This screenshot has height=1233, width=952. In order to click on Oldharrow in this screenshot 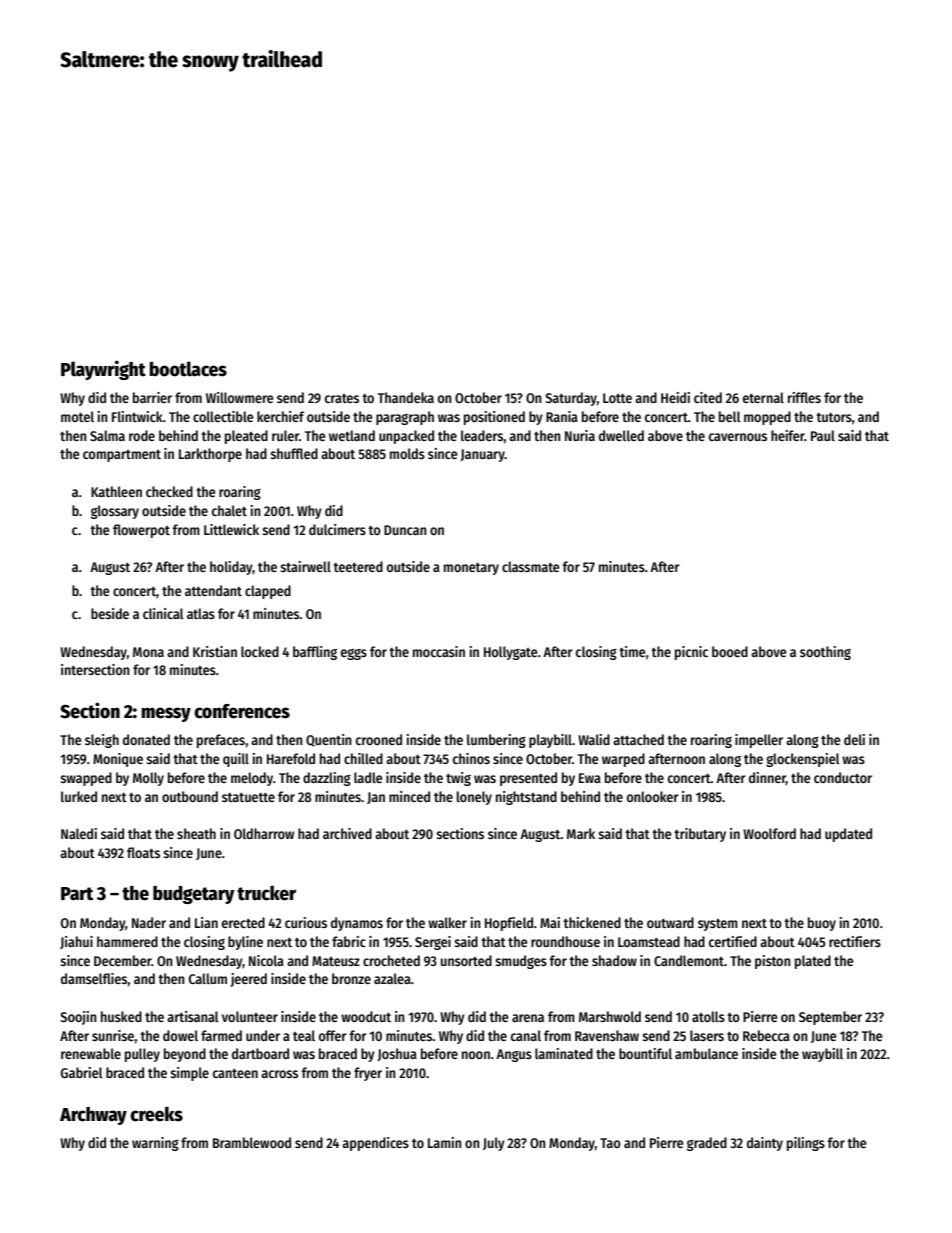, I will do `click(264, 833)`.
